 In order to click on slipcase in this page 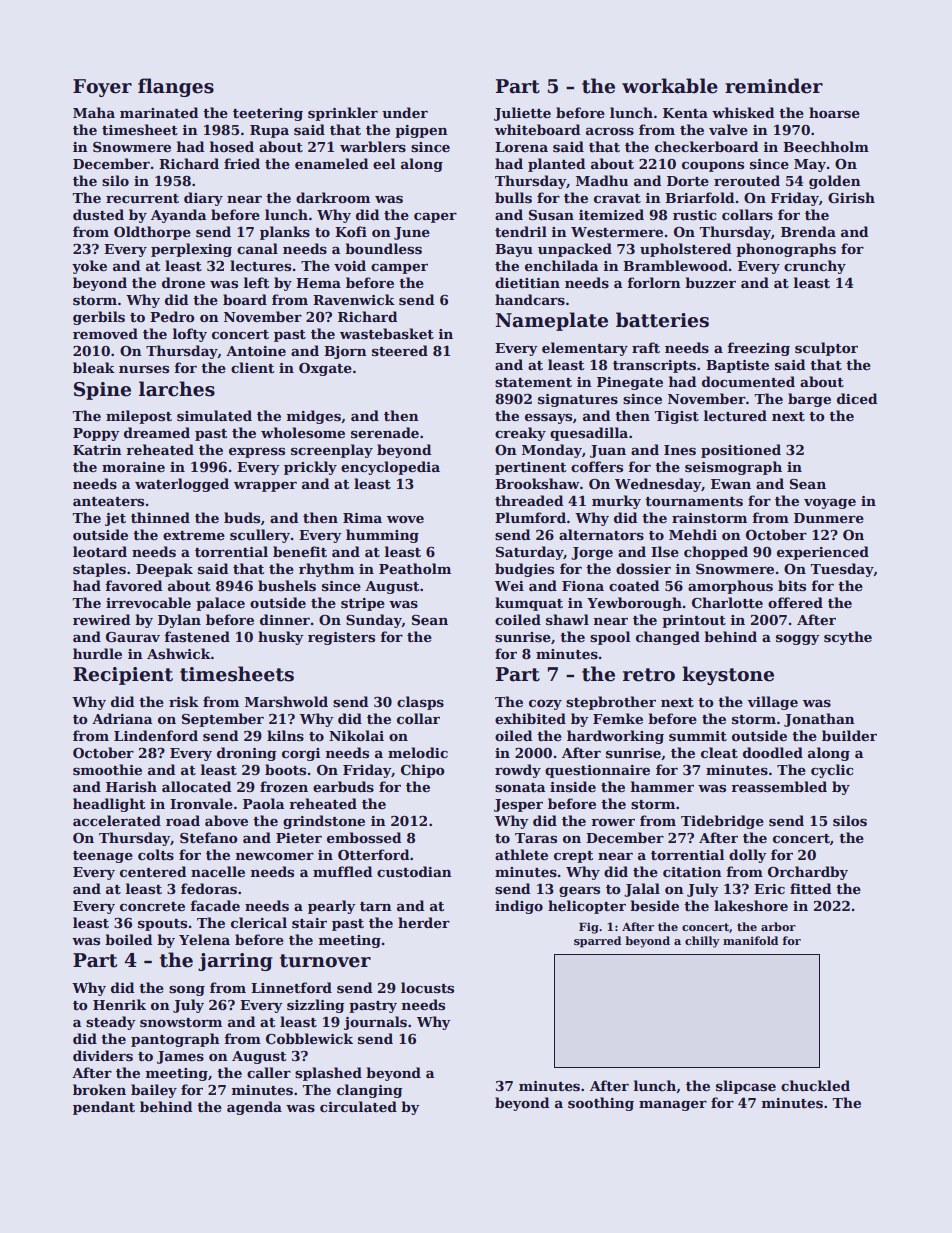, I will do `click(746, 1087)`.
